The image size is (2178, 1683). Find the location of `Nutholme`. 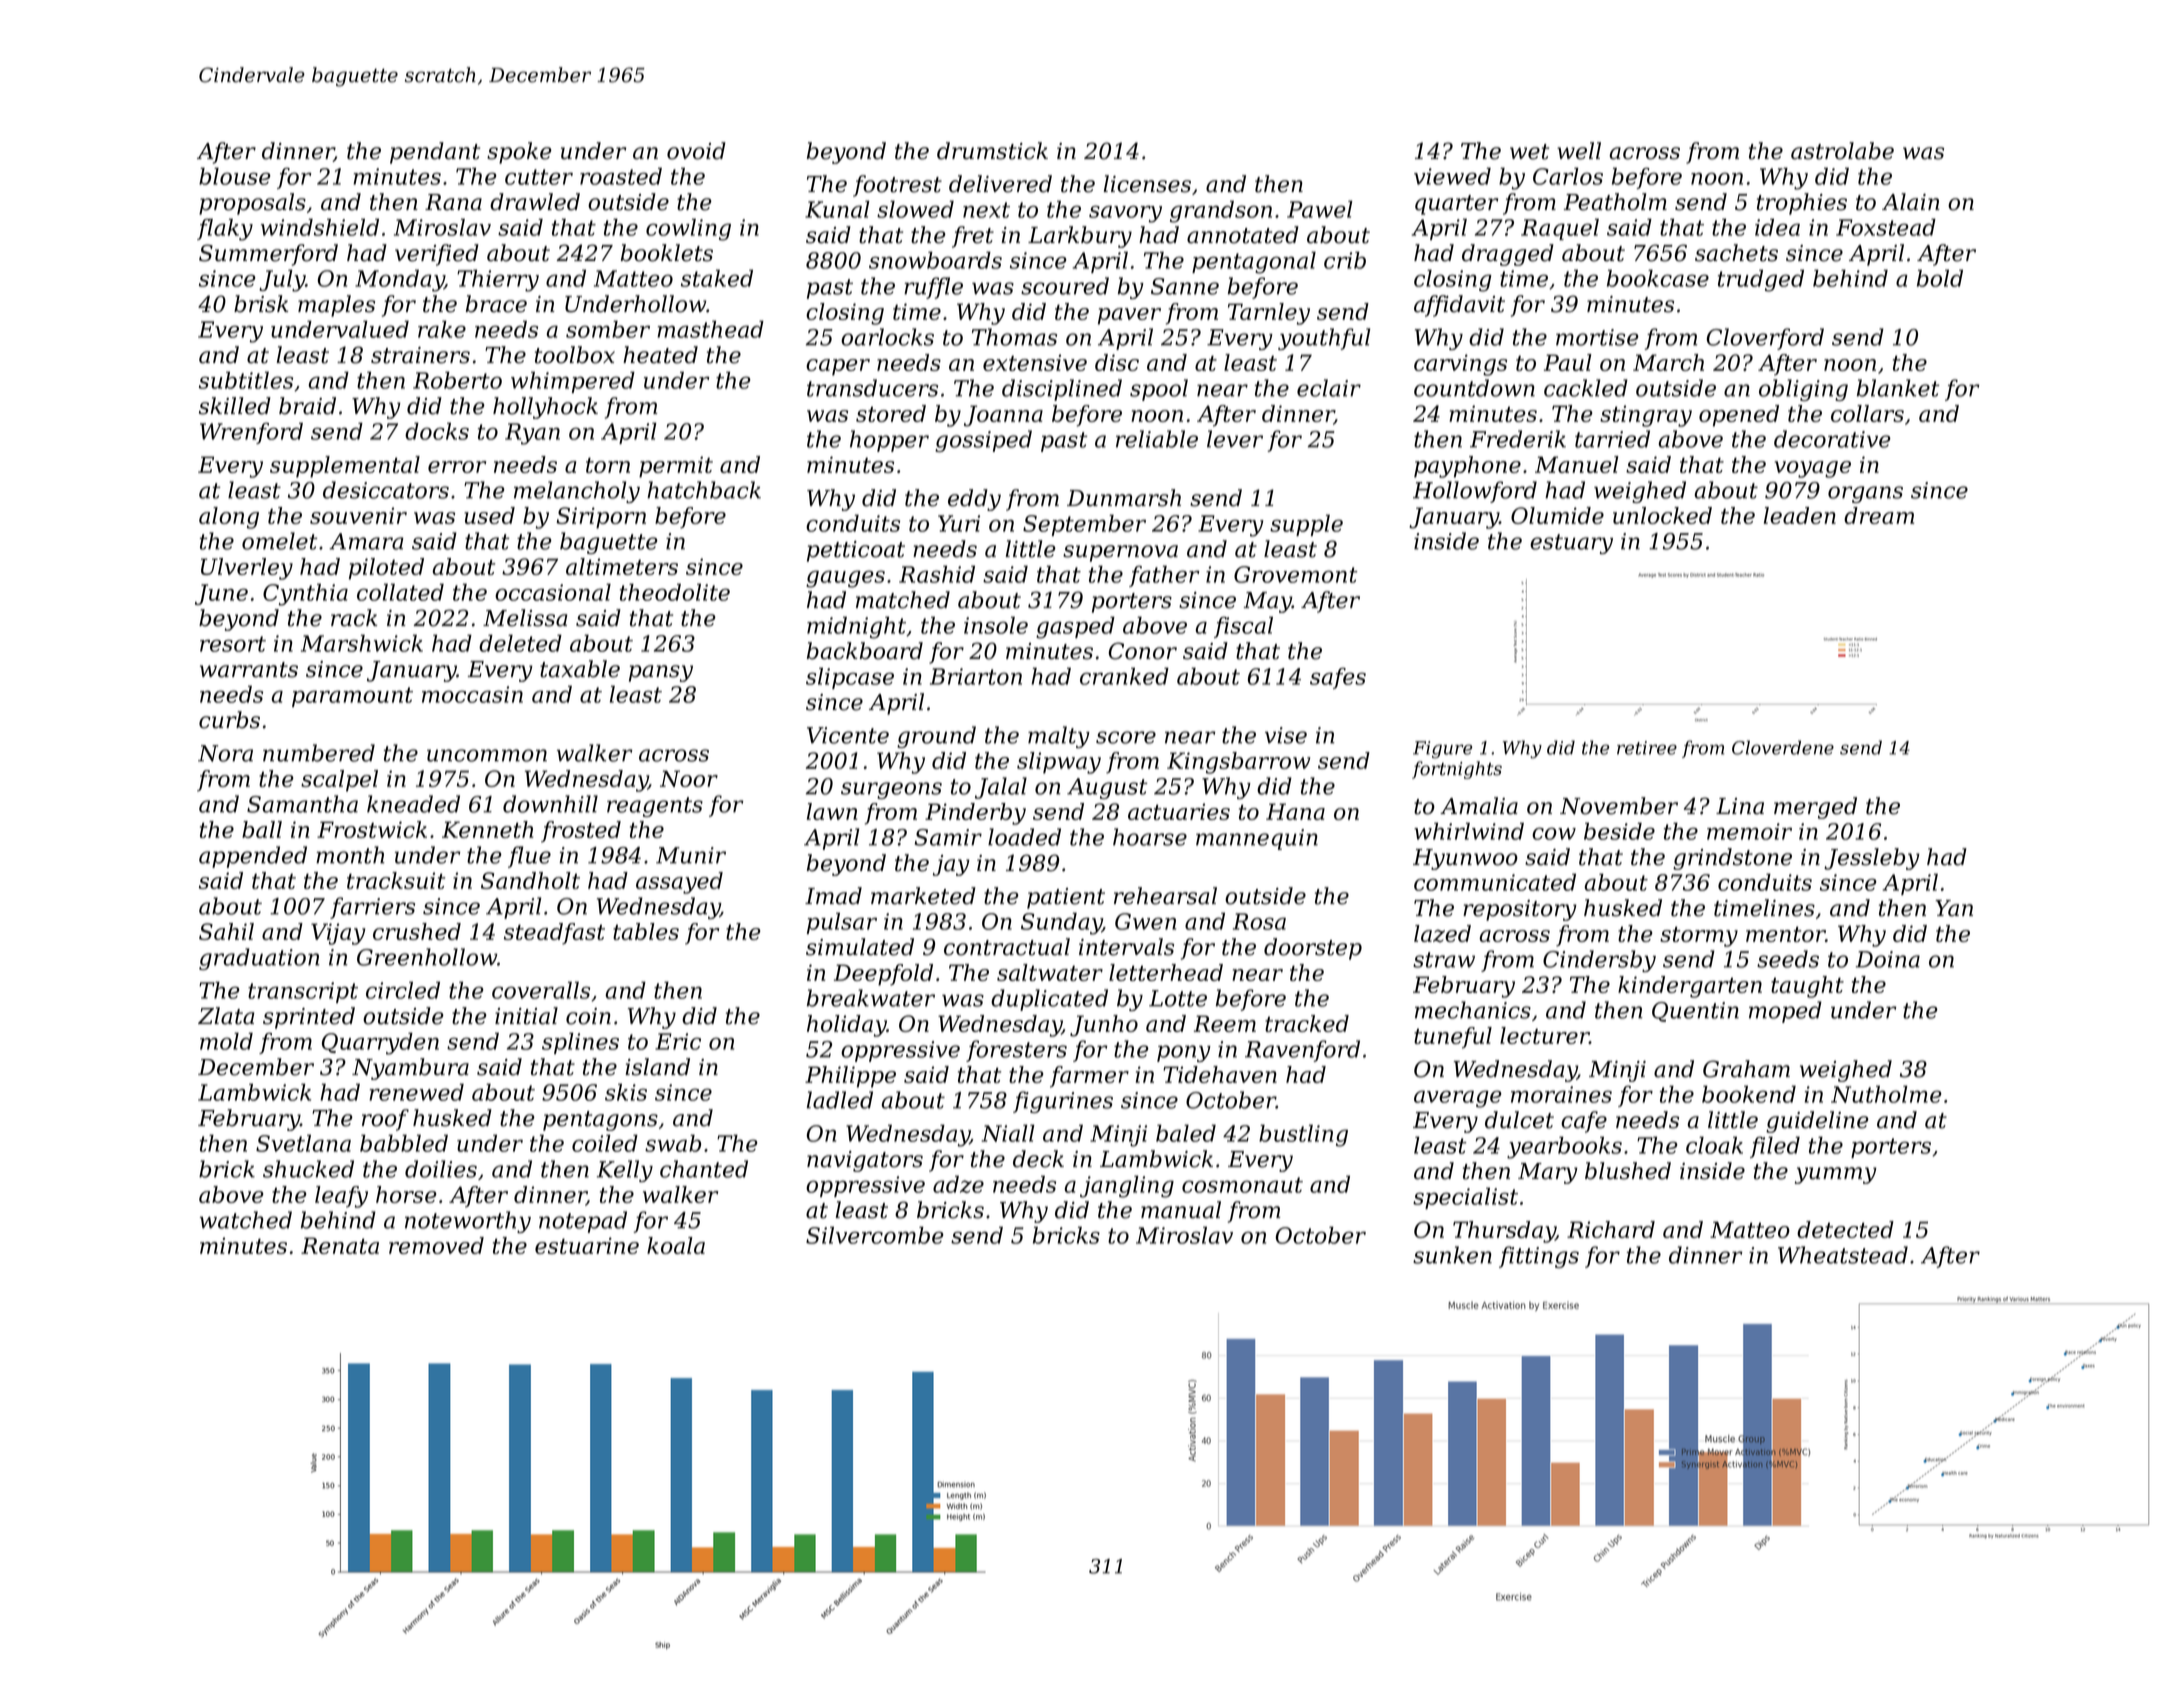

Nutholme is located at coordinates (1886, 1094).
